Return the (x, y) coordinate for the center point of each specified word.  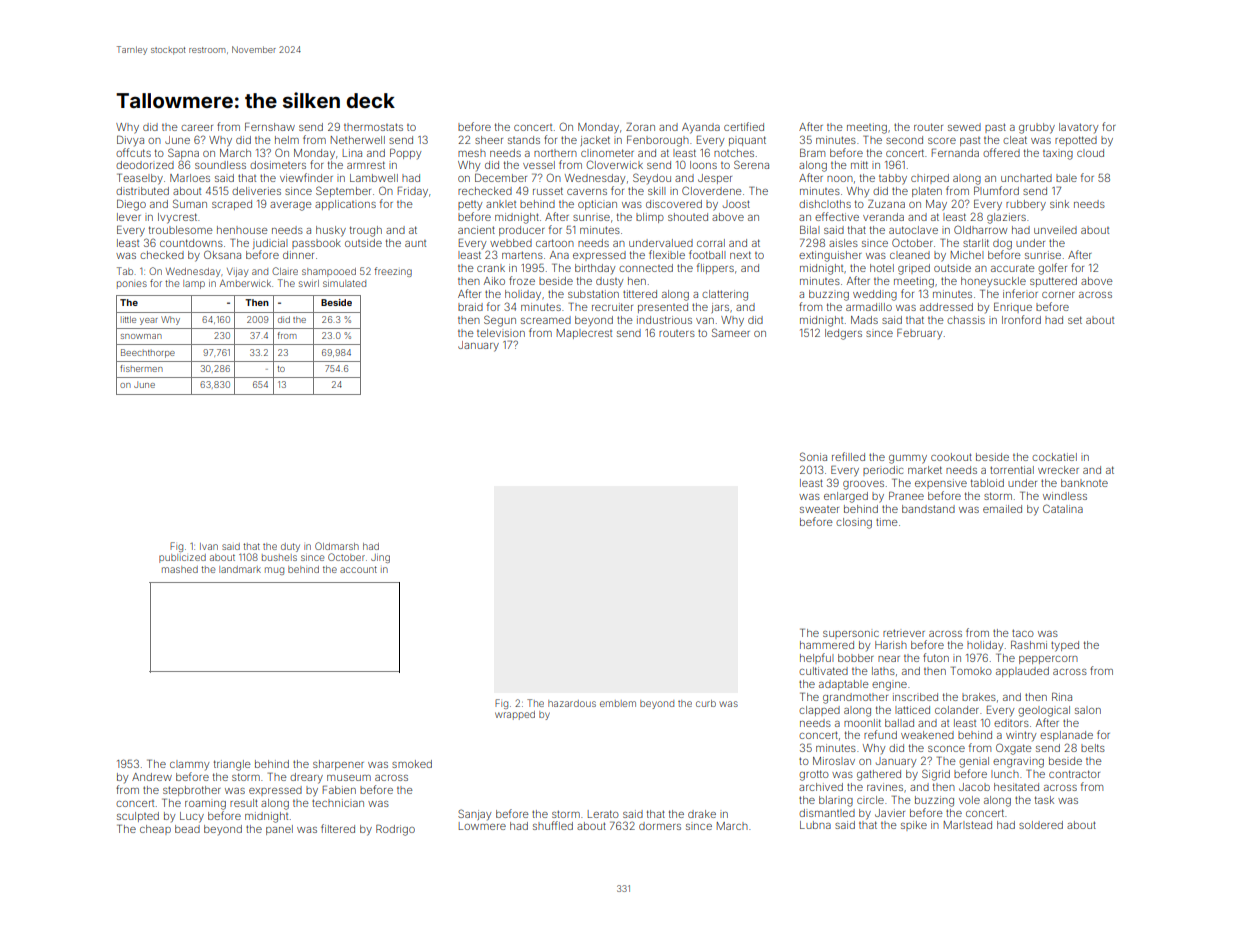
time (887, 522)
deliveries (256, 191)
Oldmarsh (337, 546)
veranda (883, 217)
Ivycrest (177, 218)
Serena (751, 164)
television (501, 333)
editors (1011, 723)
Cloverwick (614, 164)
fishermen (141, 368)
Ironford (1021, 319)
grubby (1037, 128)
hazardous (572, 703)
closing (854, 523)
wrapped (515, 715)
